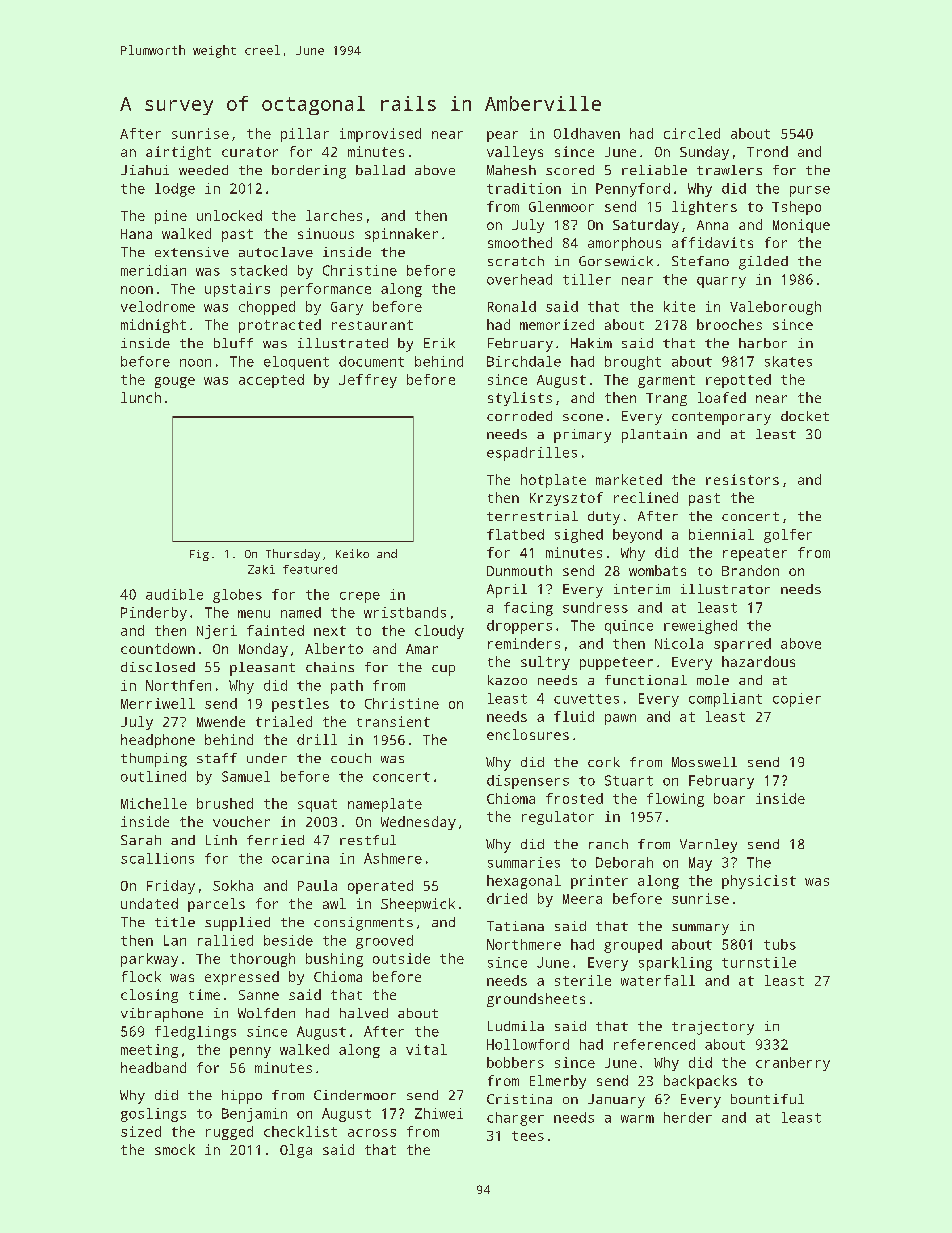 This document has height=1233, width=952. What do you see at coordinates (599, 882) in the document?
I see `printer` at bounding box center [599, 882].
